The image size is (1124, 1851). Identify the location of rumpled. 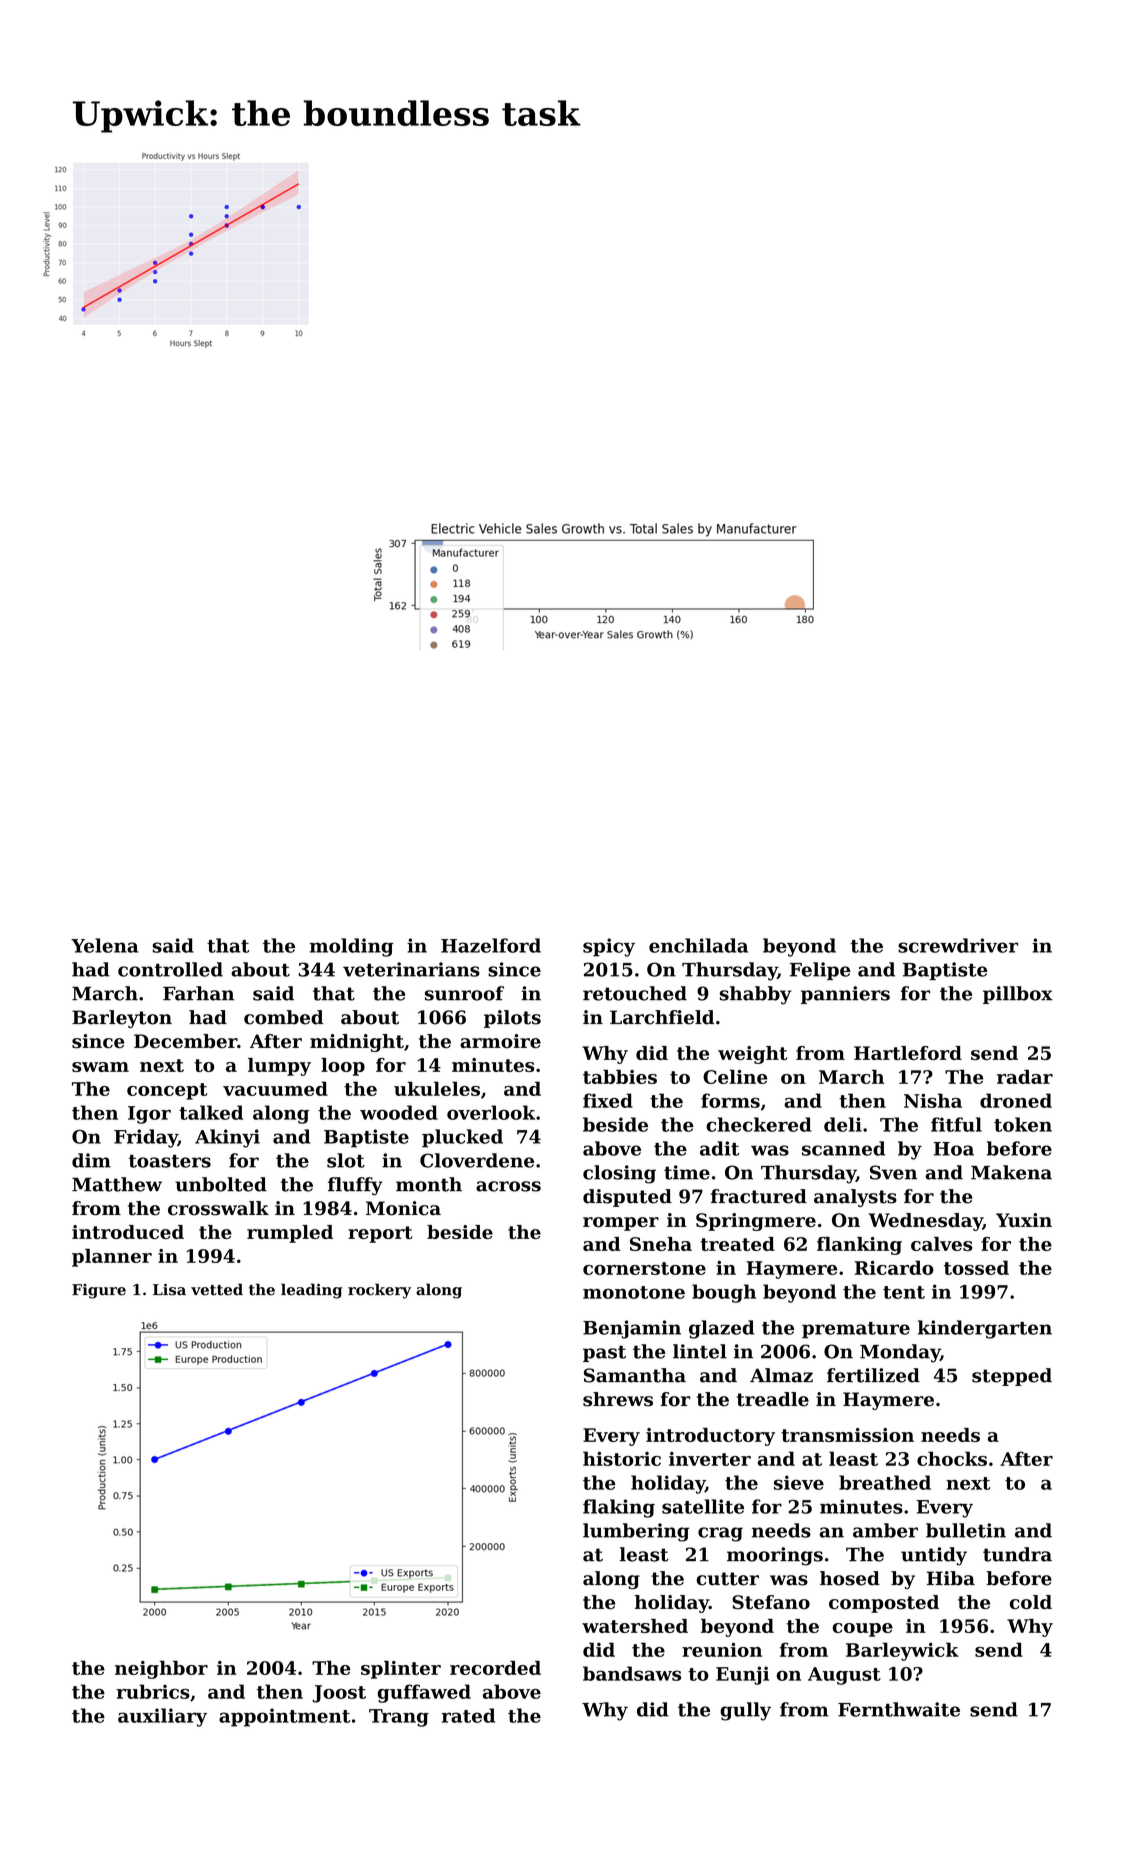
(290, 1234).
